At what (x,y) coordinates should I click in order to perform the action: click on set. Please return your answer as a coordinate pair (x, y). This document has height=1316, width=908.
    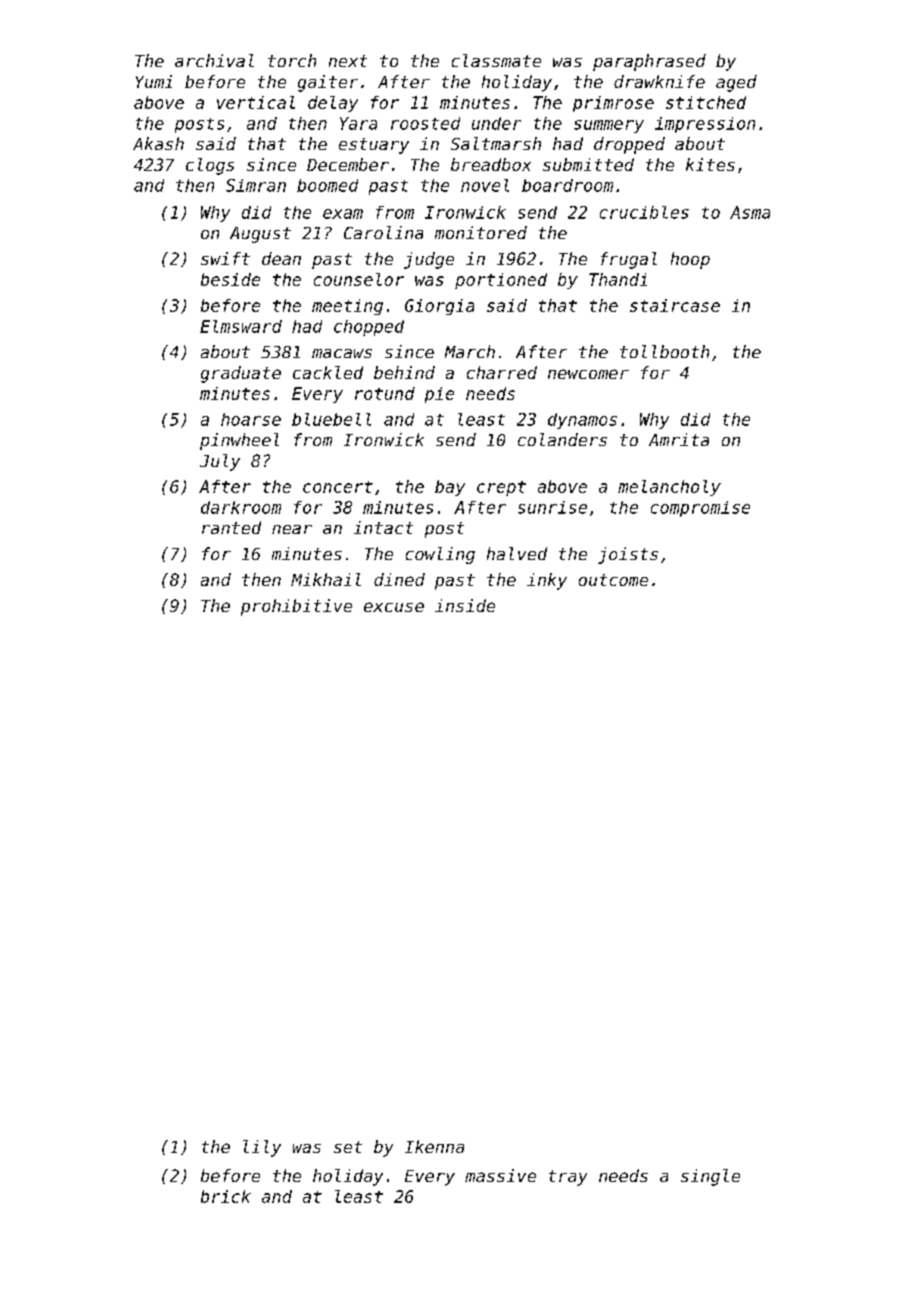
    Looking at the image, I should click on (348, 1147).
